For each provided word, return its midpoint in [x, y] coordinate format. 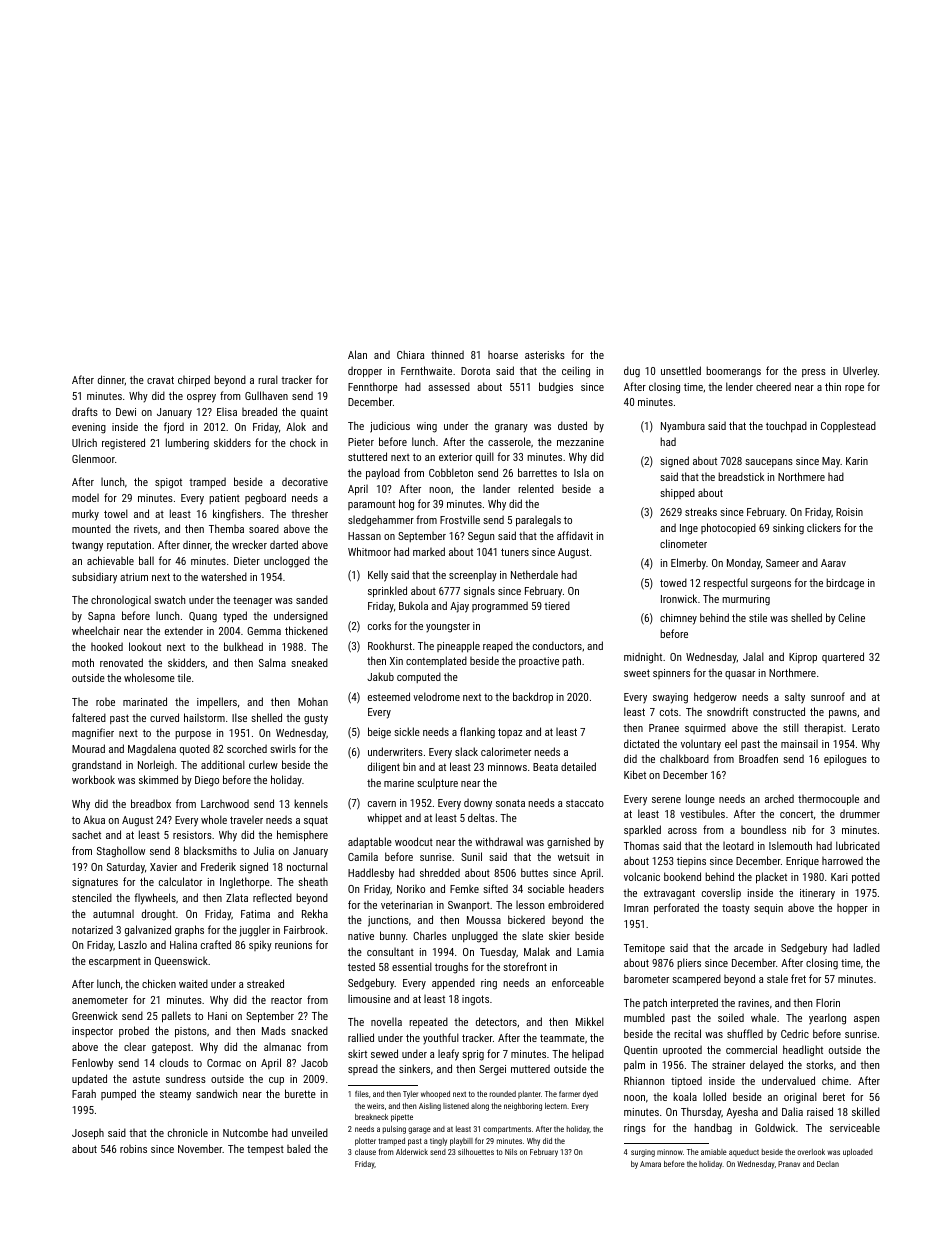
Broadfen [758, 758]
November [200, 1148]
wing [427, 427]
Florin [828, 1002]
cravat [160, 380]
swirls [283, 748]
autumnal [113, 913]
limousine [369, 998]
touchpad [786, 426]
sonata [510, 803]
